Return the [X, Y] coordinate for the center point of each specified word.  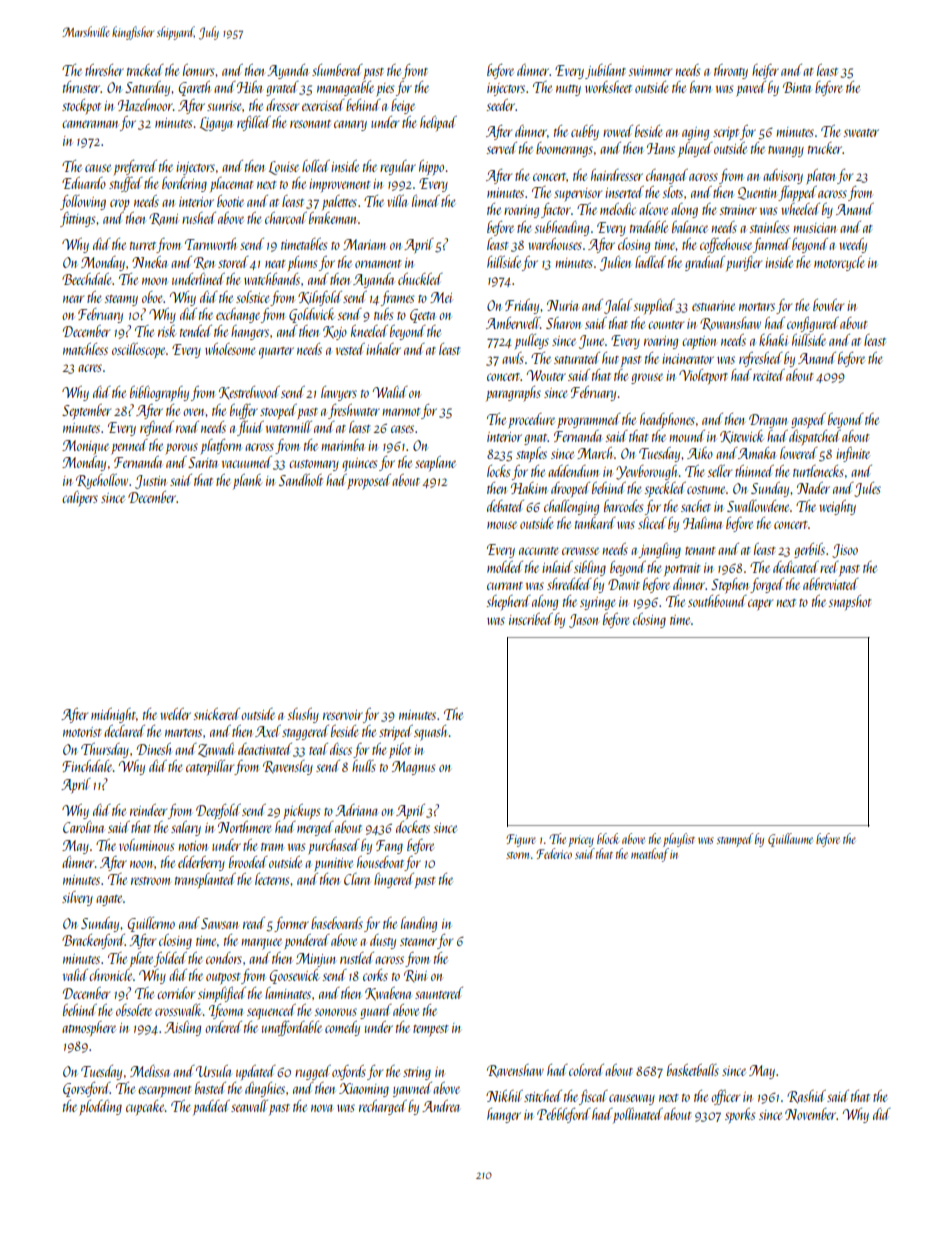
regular [398, 167]
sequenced [271, 1012]
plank [247, 481]
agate [109, 900]
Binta [797, 87]
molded [505, 567]
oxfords [349, 1072]
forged [767, 585]
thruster [81, 87]
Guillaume [790, 840]
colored [586, 1070]
